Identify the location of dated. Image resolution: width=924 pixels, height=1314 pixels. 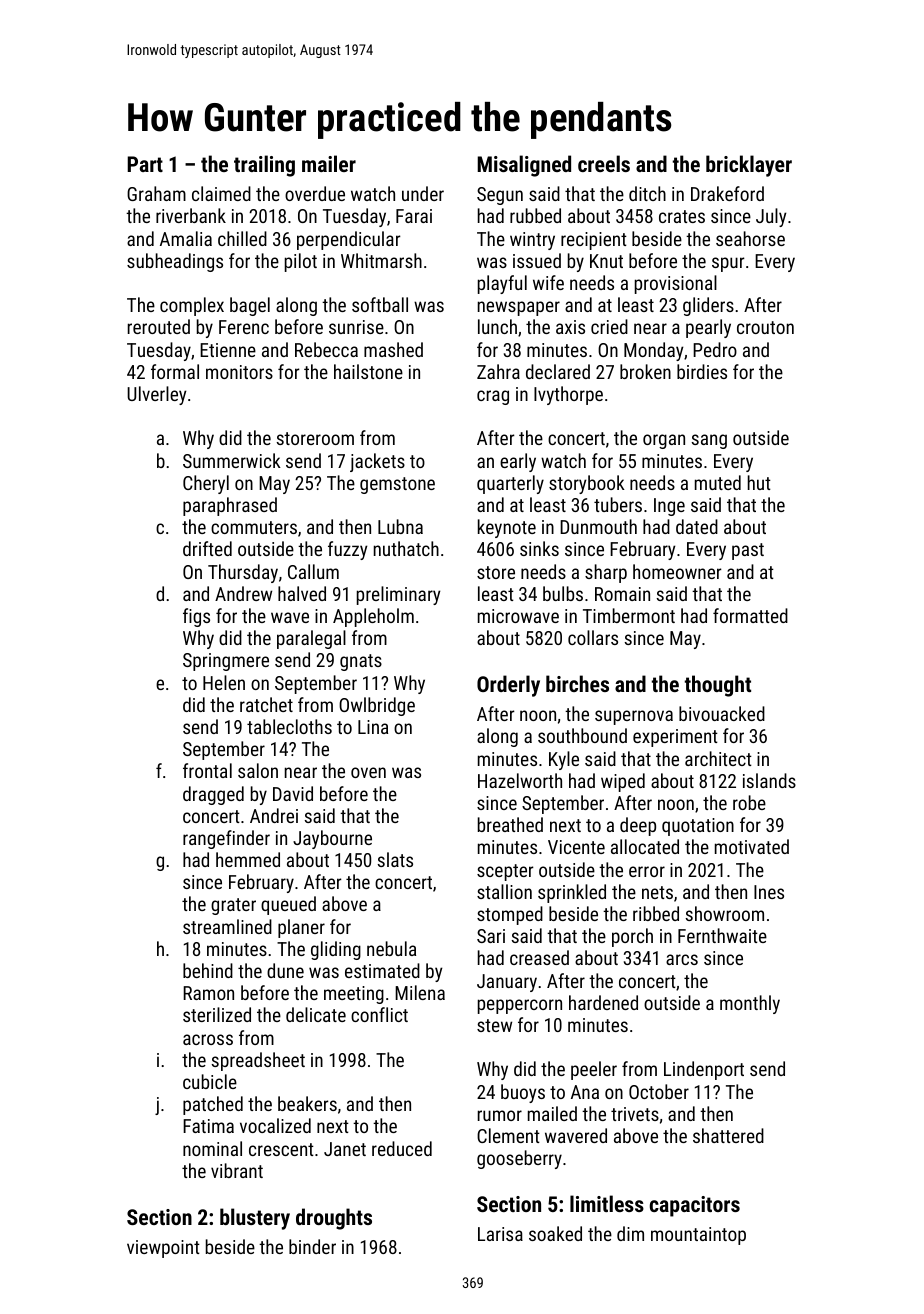
(697, 526).
